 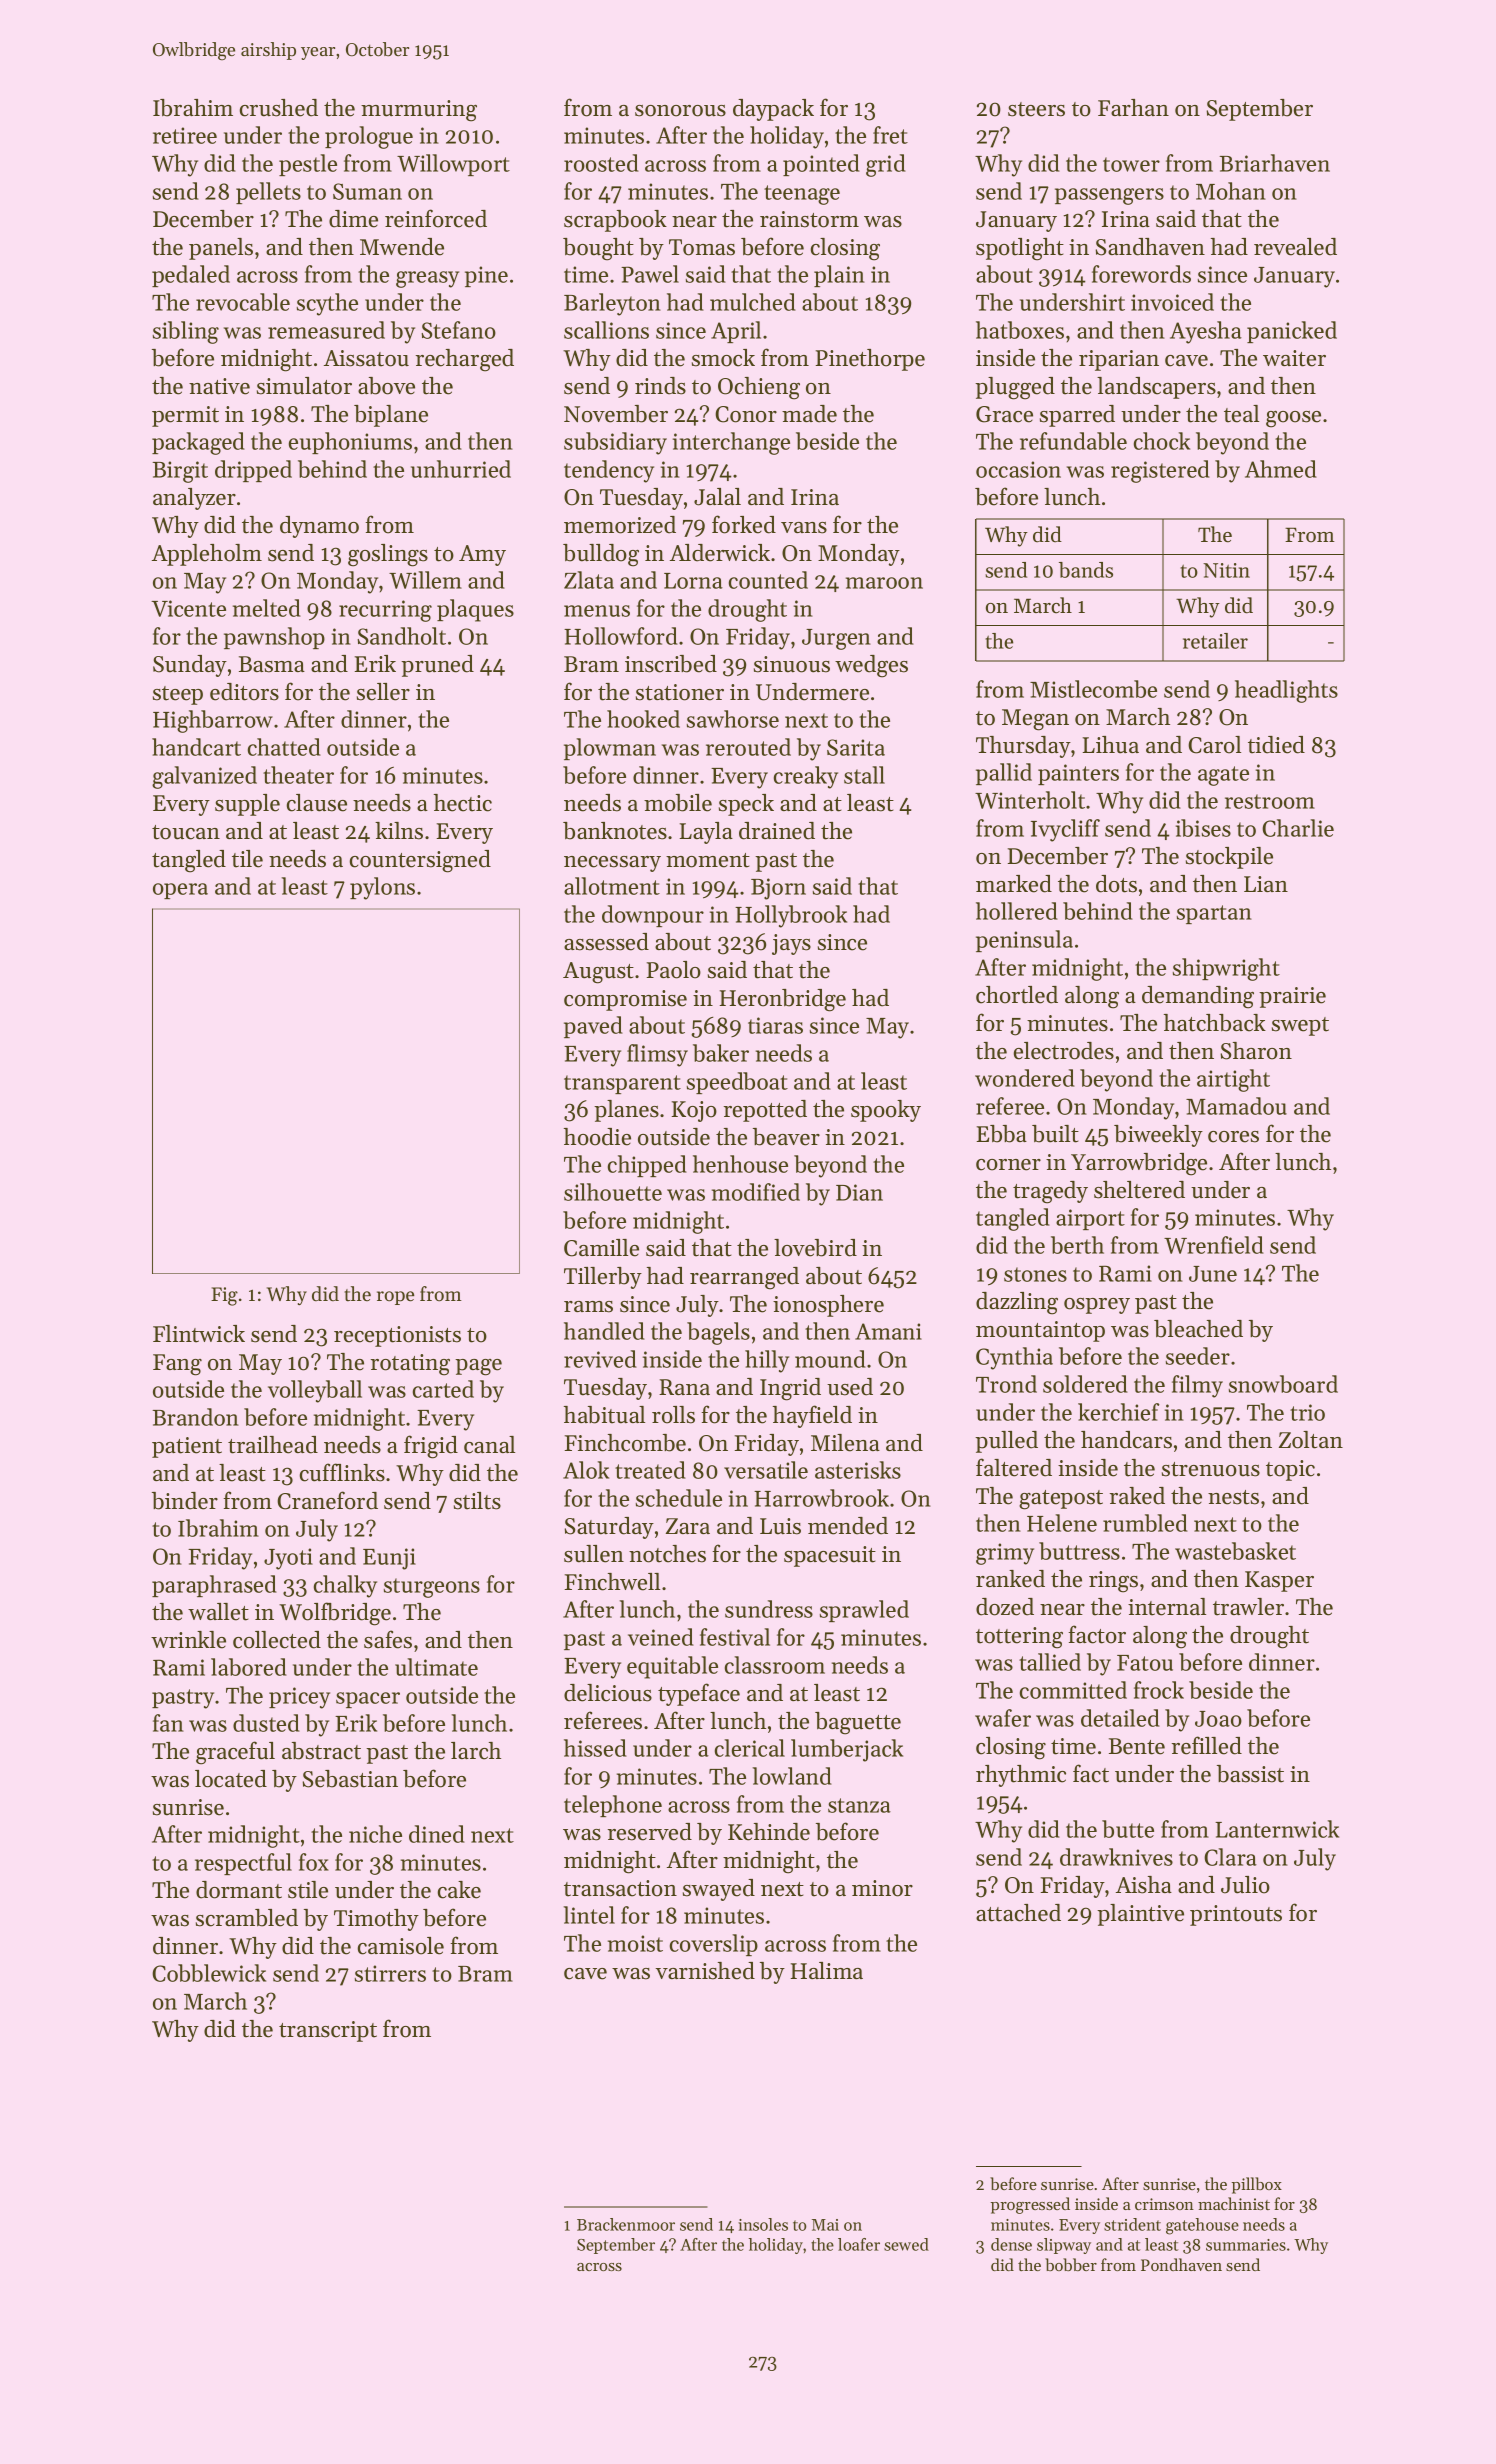 I want to click on Pondhaven, so click(x=1181, y=2264).
